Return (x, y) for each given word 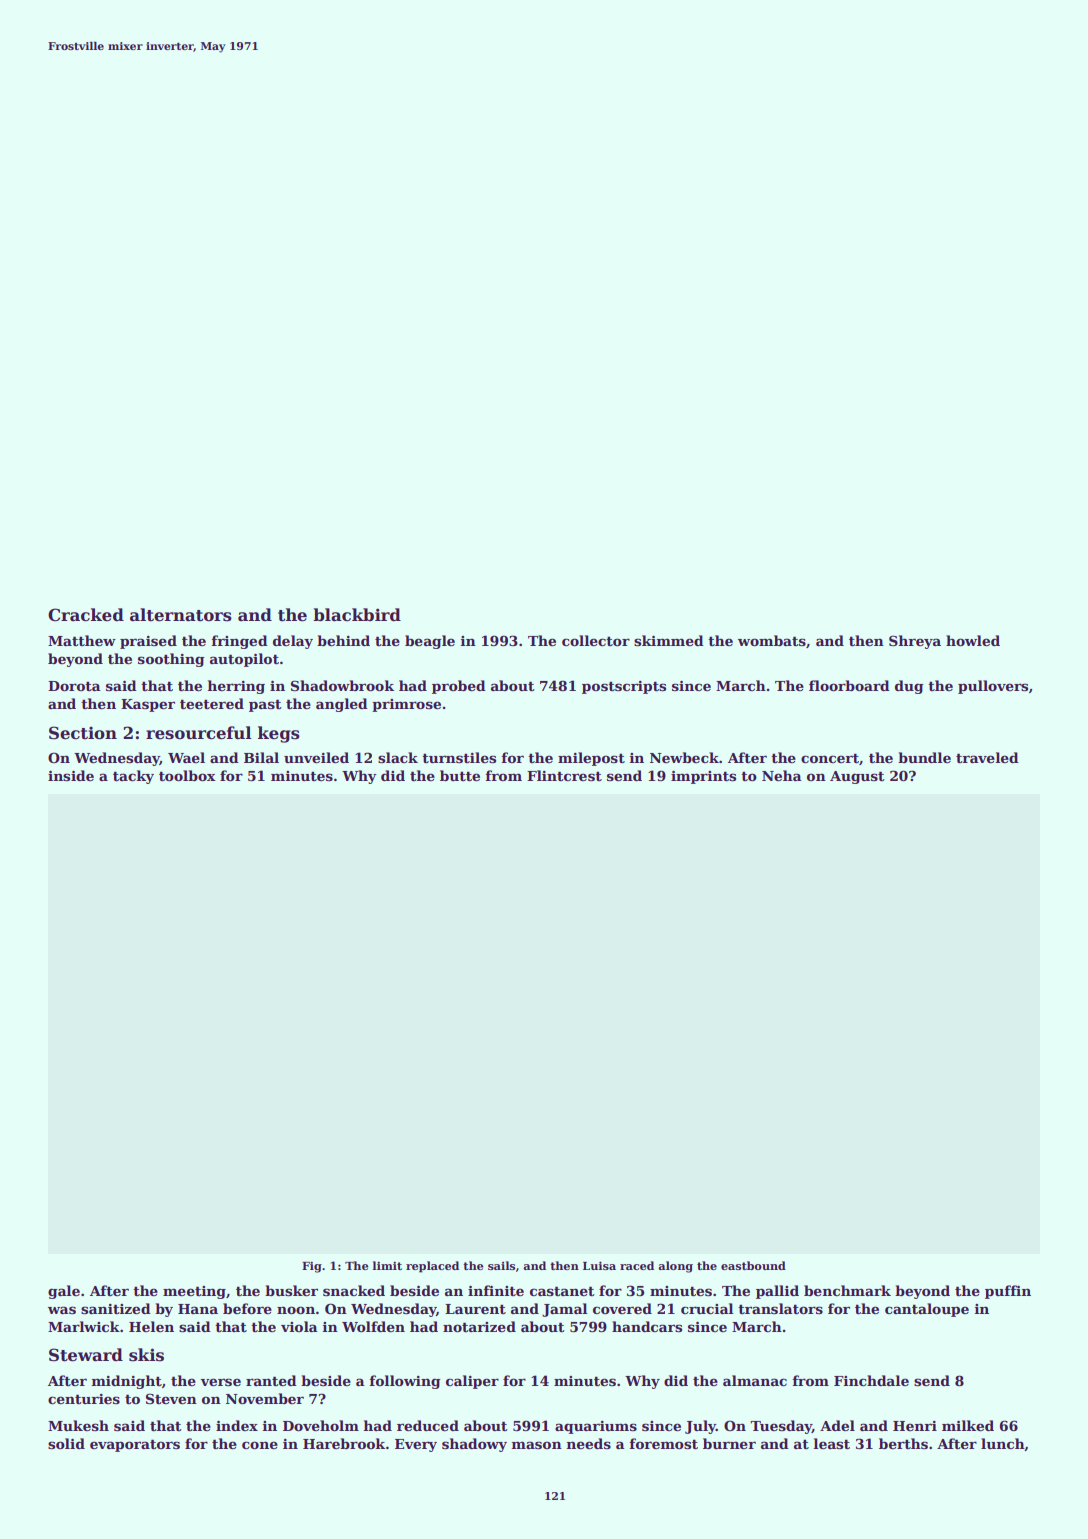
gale (64, 1292)
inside (71, 775)
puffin (1008, 1292)
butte (460, 775)
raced (637, 1265)
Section (83, 733)
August (857, 777)
